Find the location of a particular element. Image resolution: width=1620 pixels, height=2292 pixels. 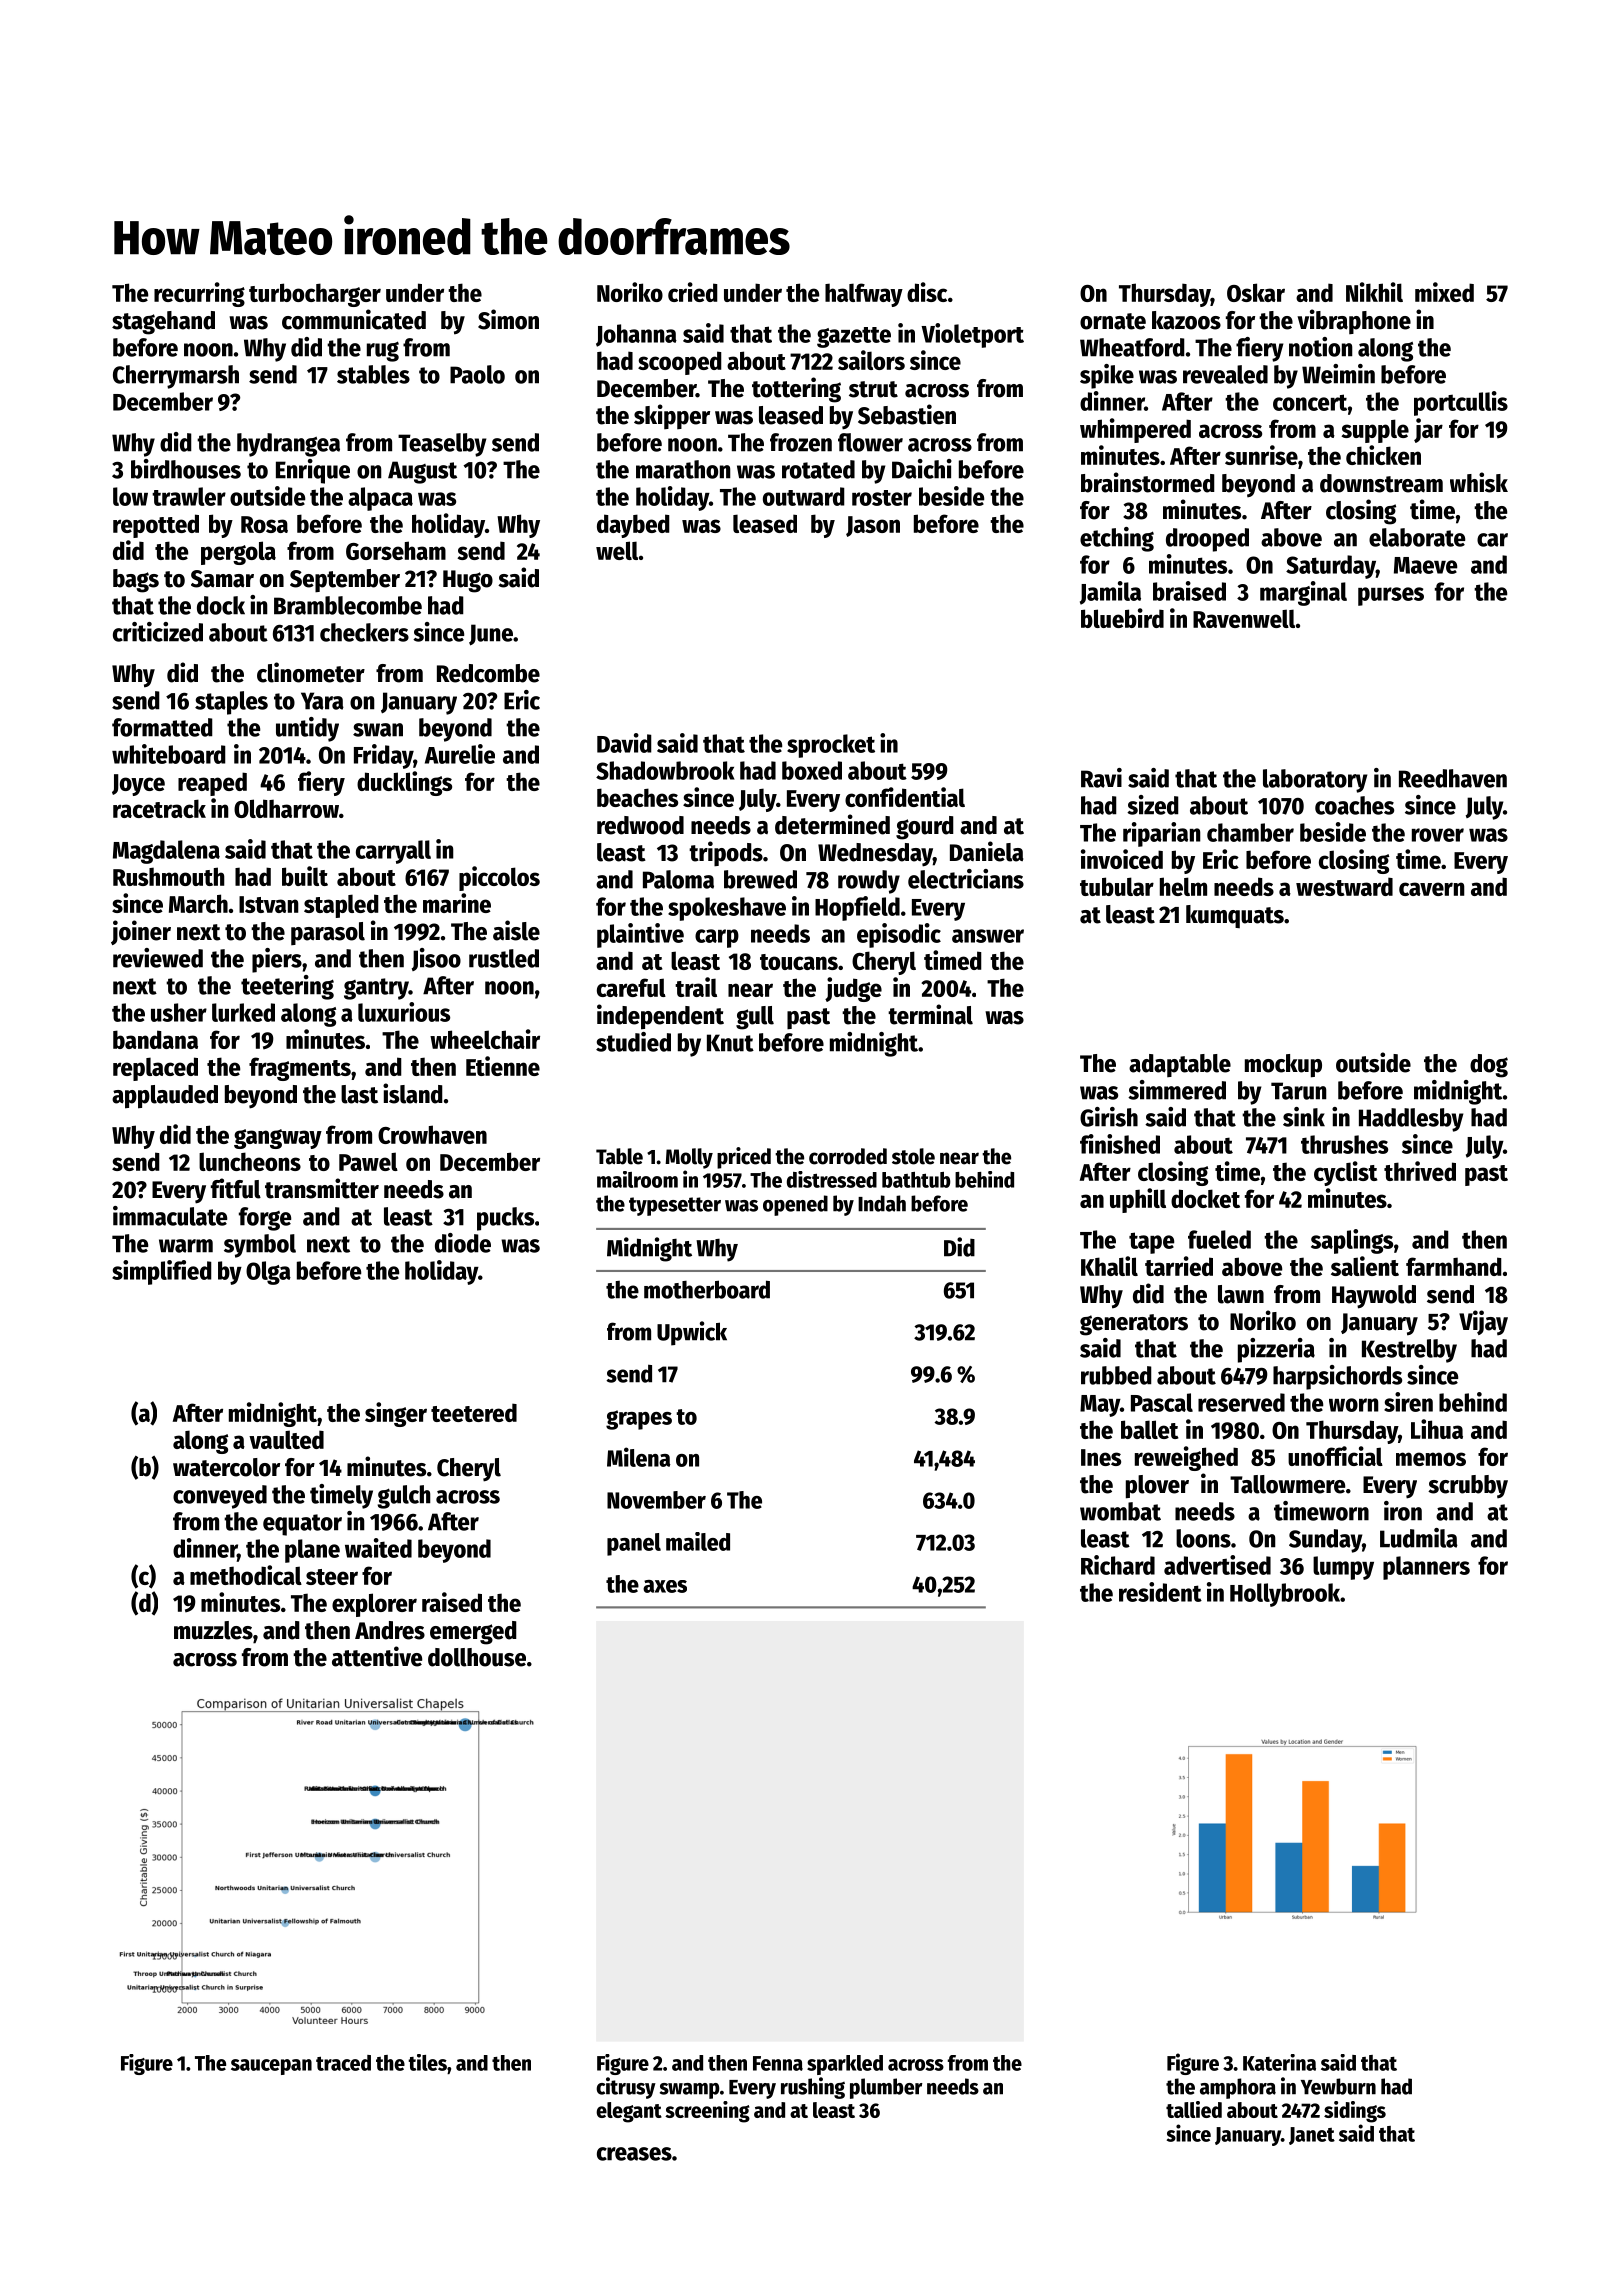

plumber is located at coordinates (886, 2088).
